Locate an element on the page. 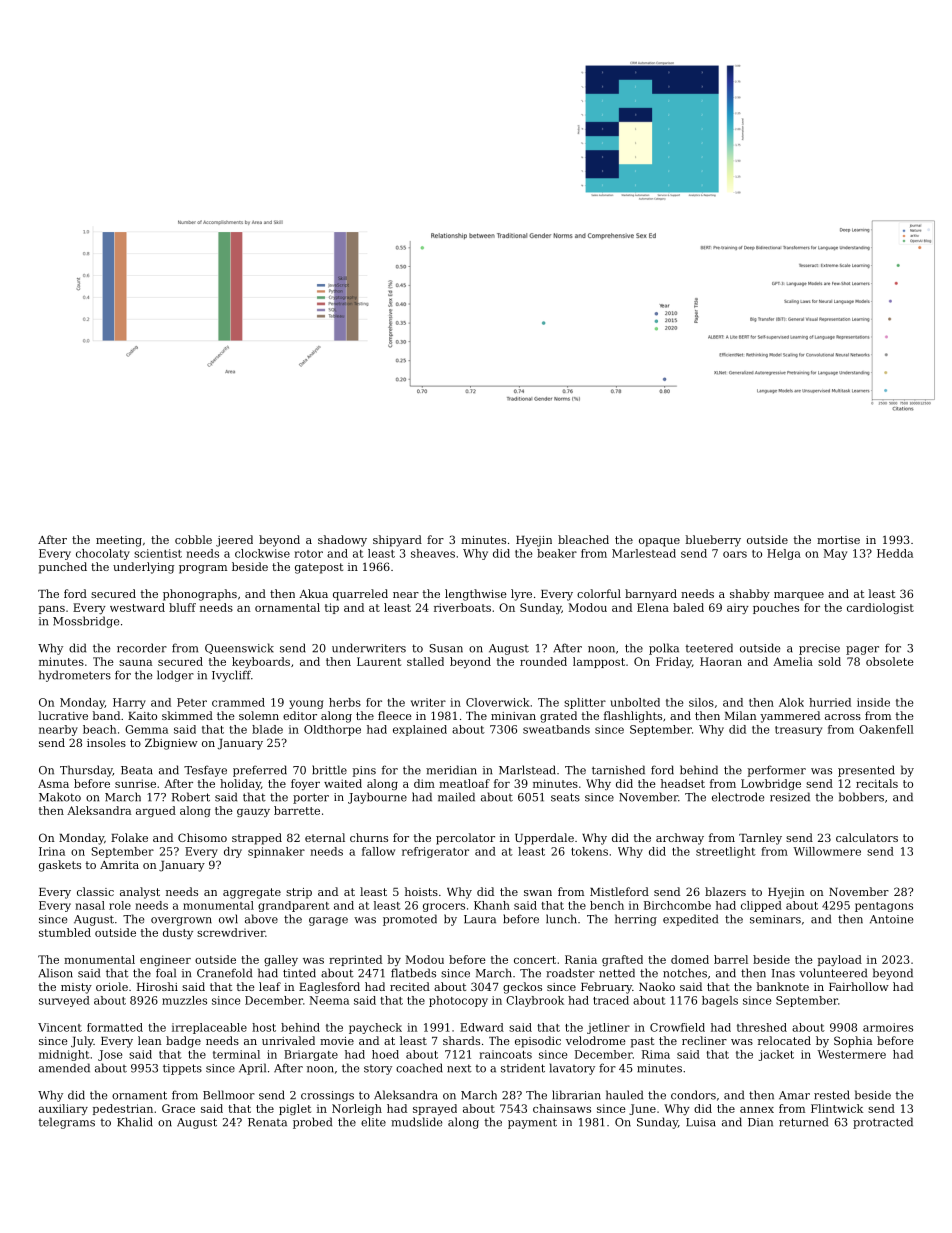  Laurent is located at coordinates (379, 661).
